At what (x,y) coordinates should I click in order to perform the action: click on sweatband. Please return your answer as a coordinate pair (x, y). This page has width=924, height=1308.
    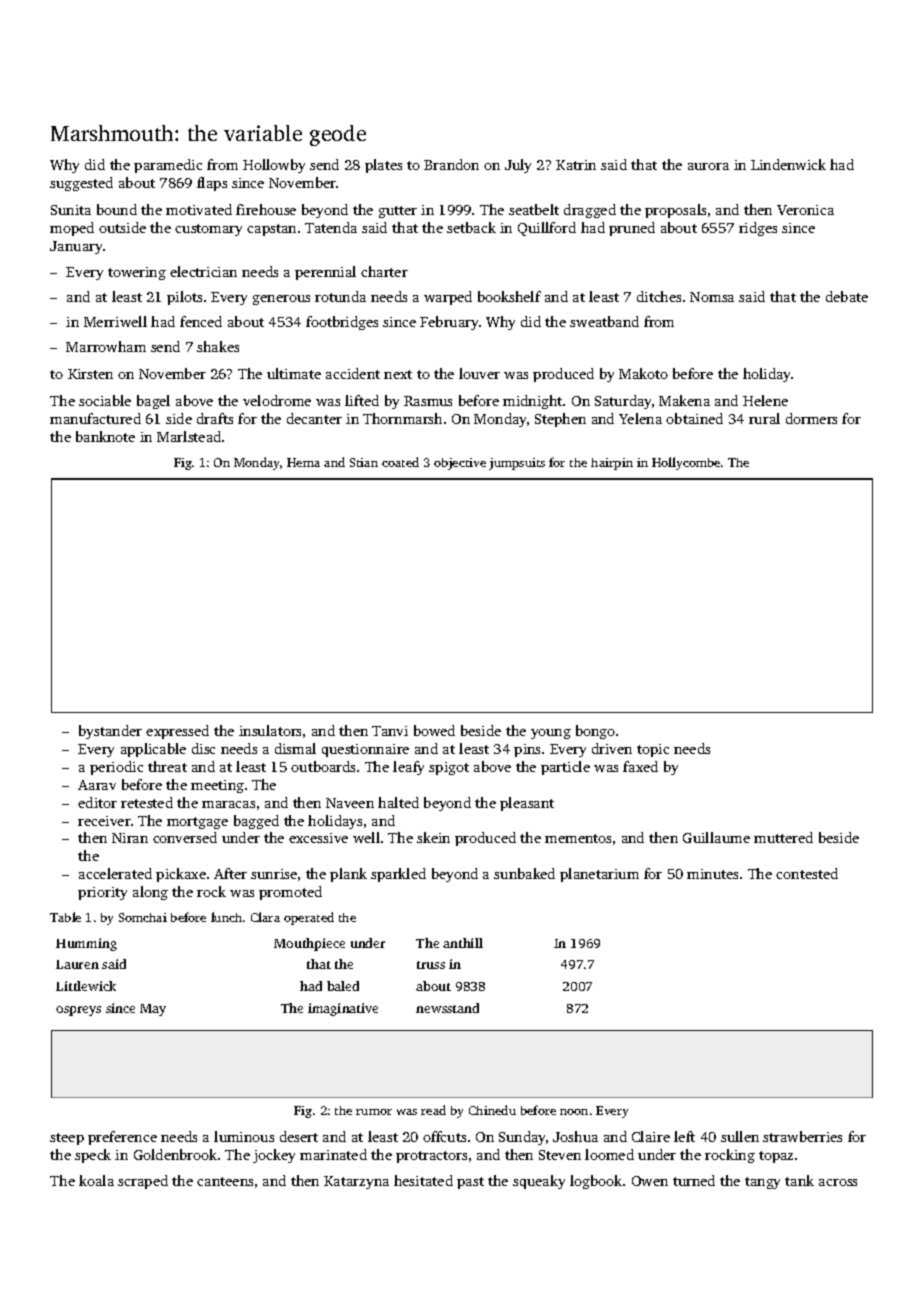
    Looking at the image, I should click on (604, 321).
